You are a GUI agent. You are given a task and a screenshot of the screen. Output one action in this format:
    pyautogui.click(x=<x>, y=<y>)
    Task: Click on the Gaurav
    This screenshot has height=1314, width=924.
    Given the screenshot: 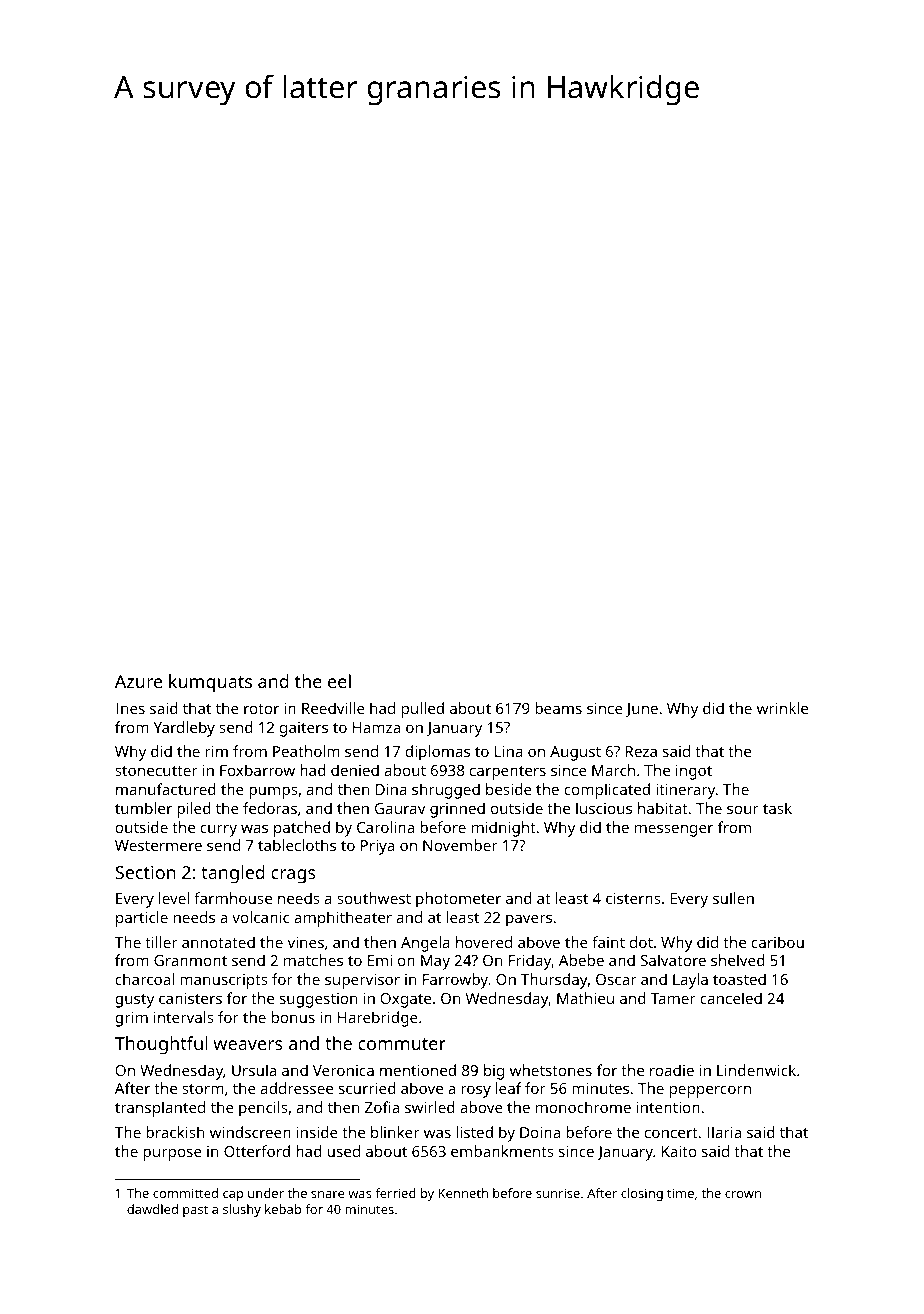 What is the action you would take?
    pyautogui.click(x=400, y=808)
